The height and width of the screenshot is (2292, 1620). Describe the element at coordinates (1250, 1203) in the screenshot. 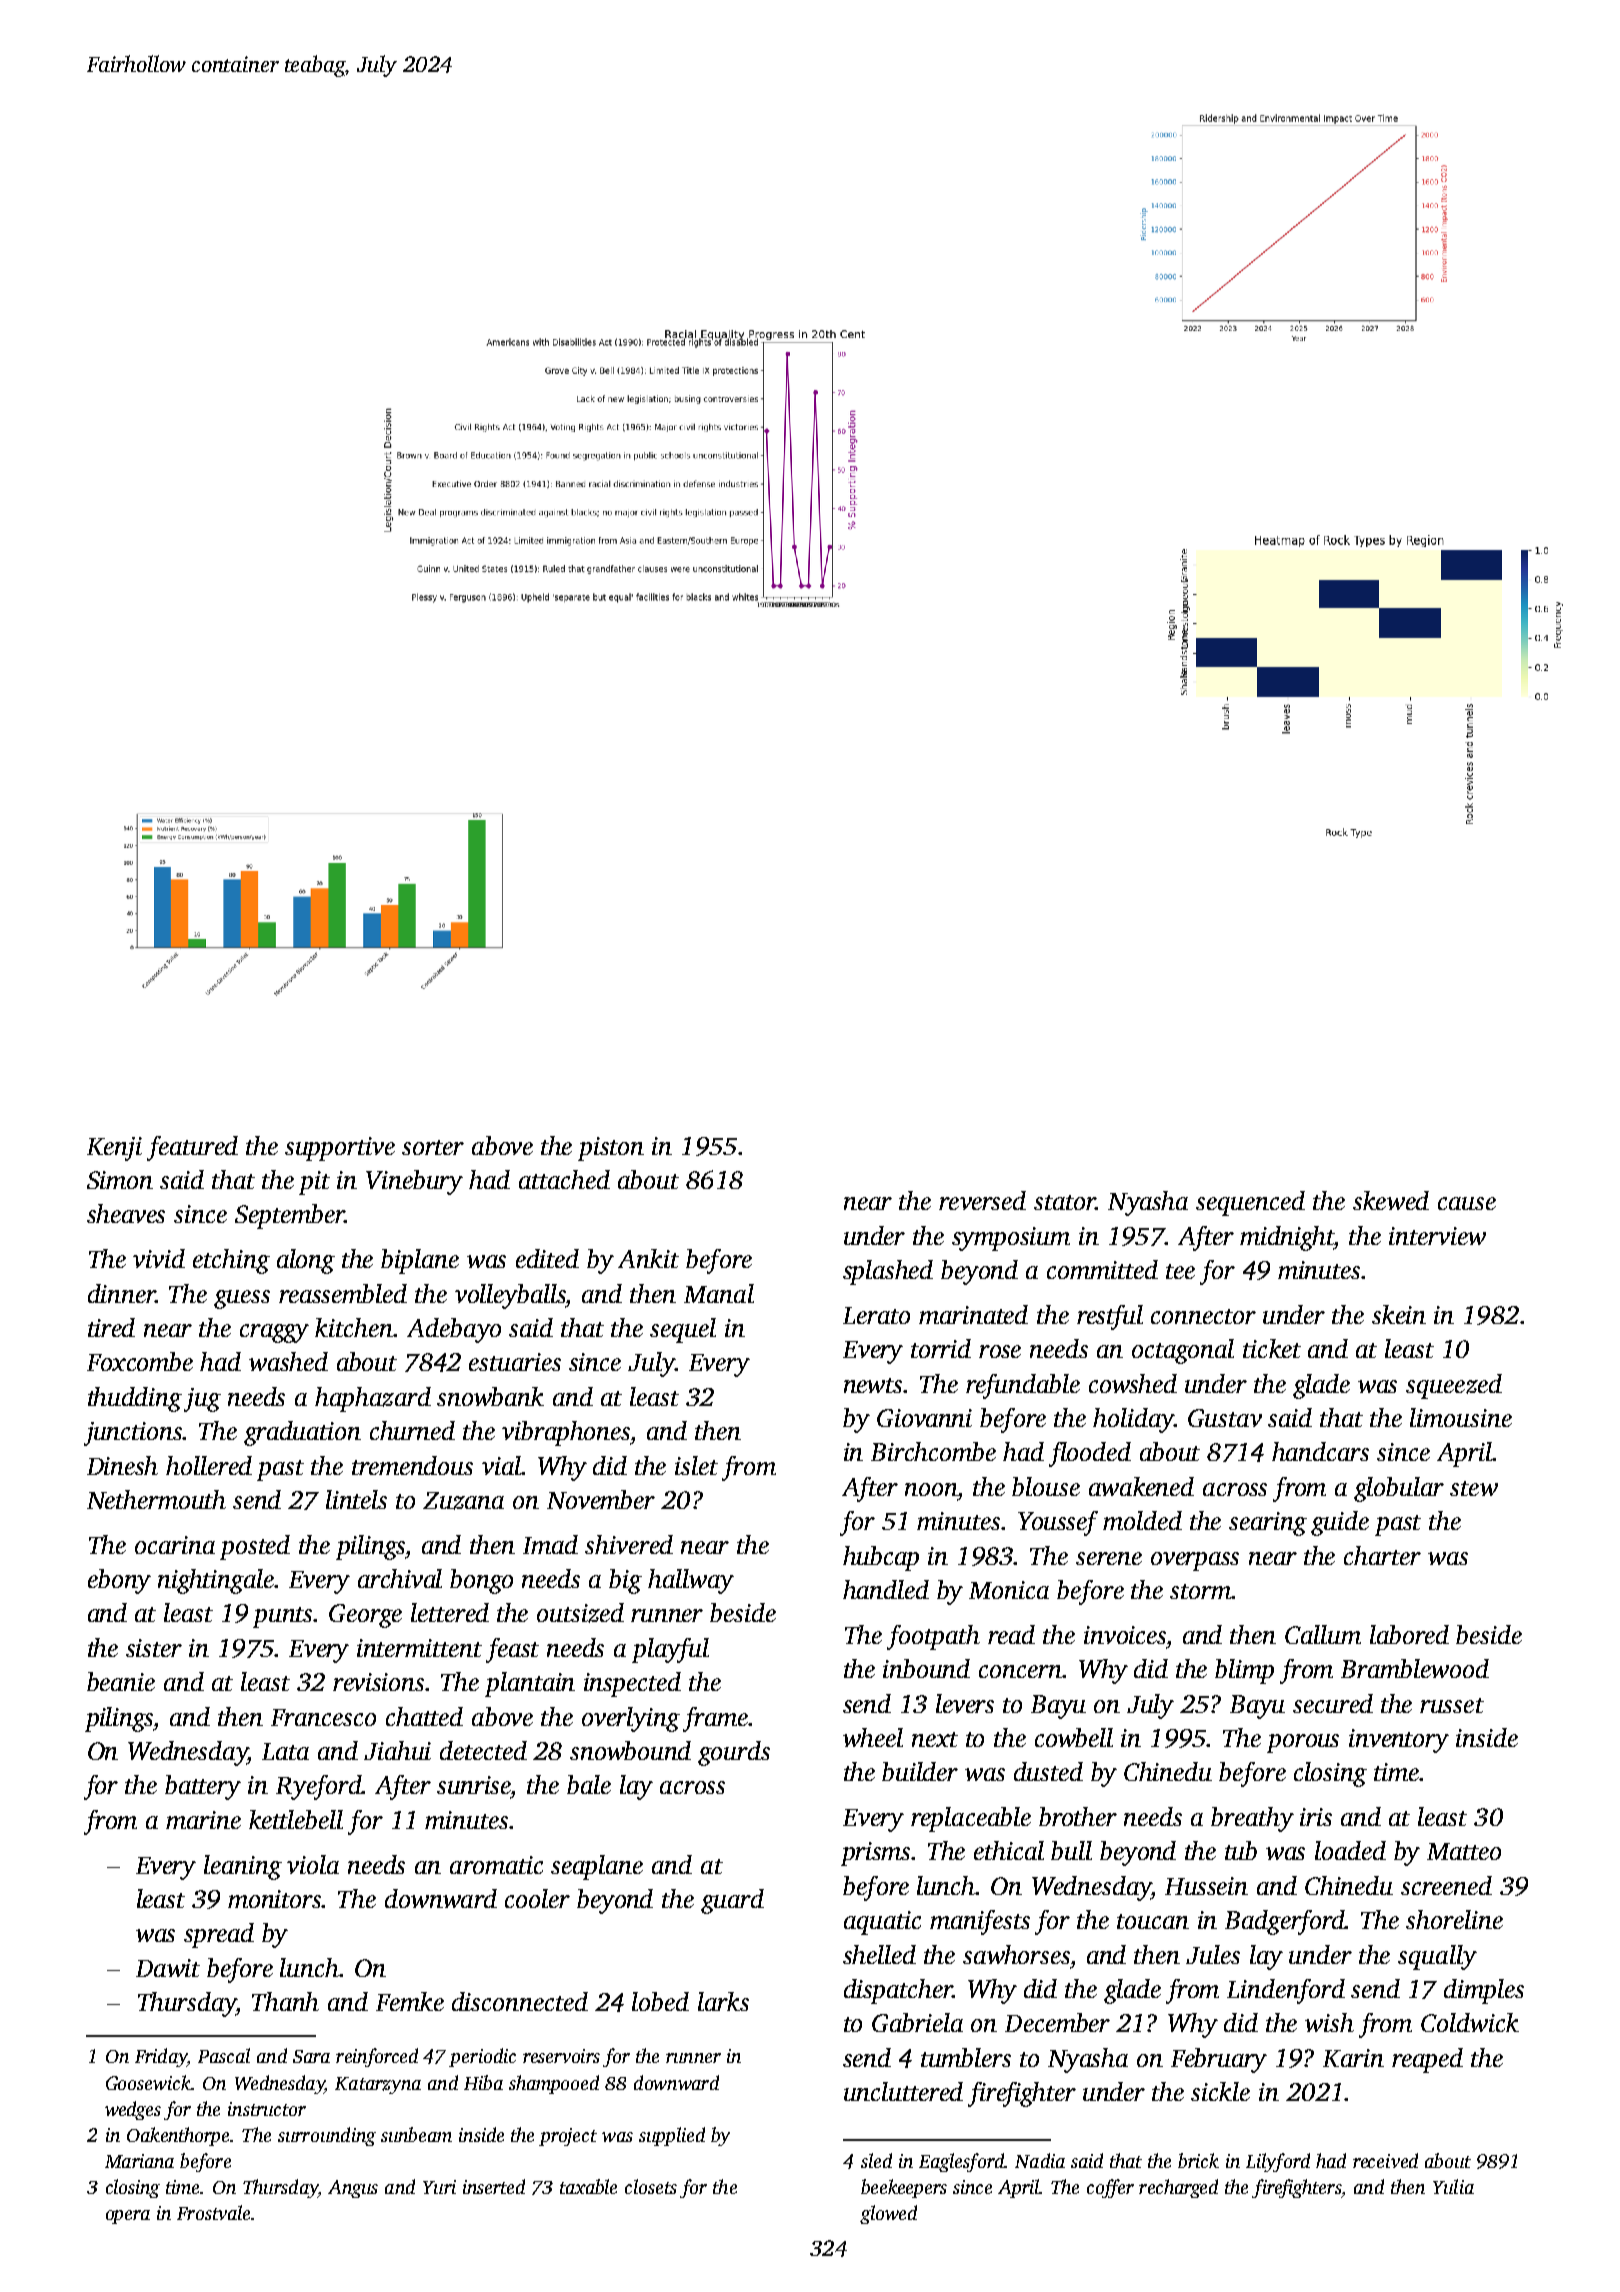

I see `sequenced` at that location.
